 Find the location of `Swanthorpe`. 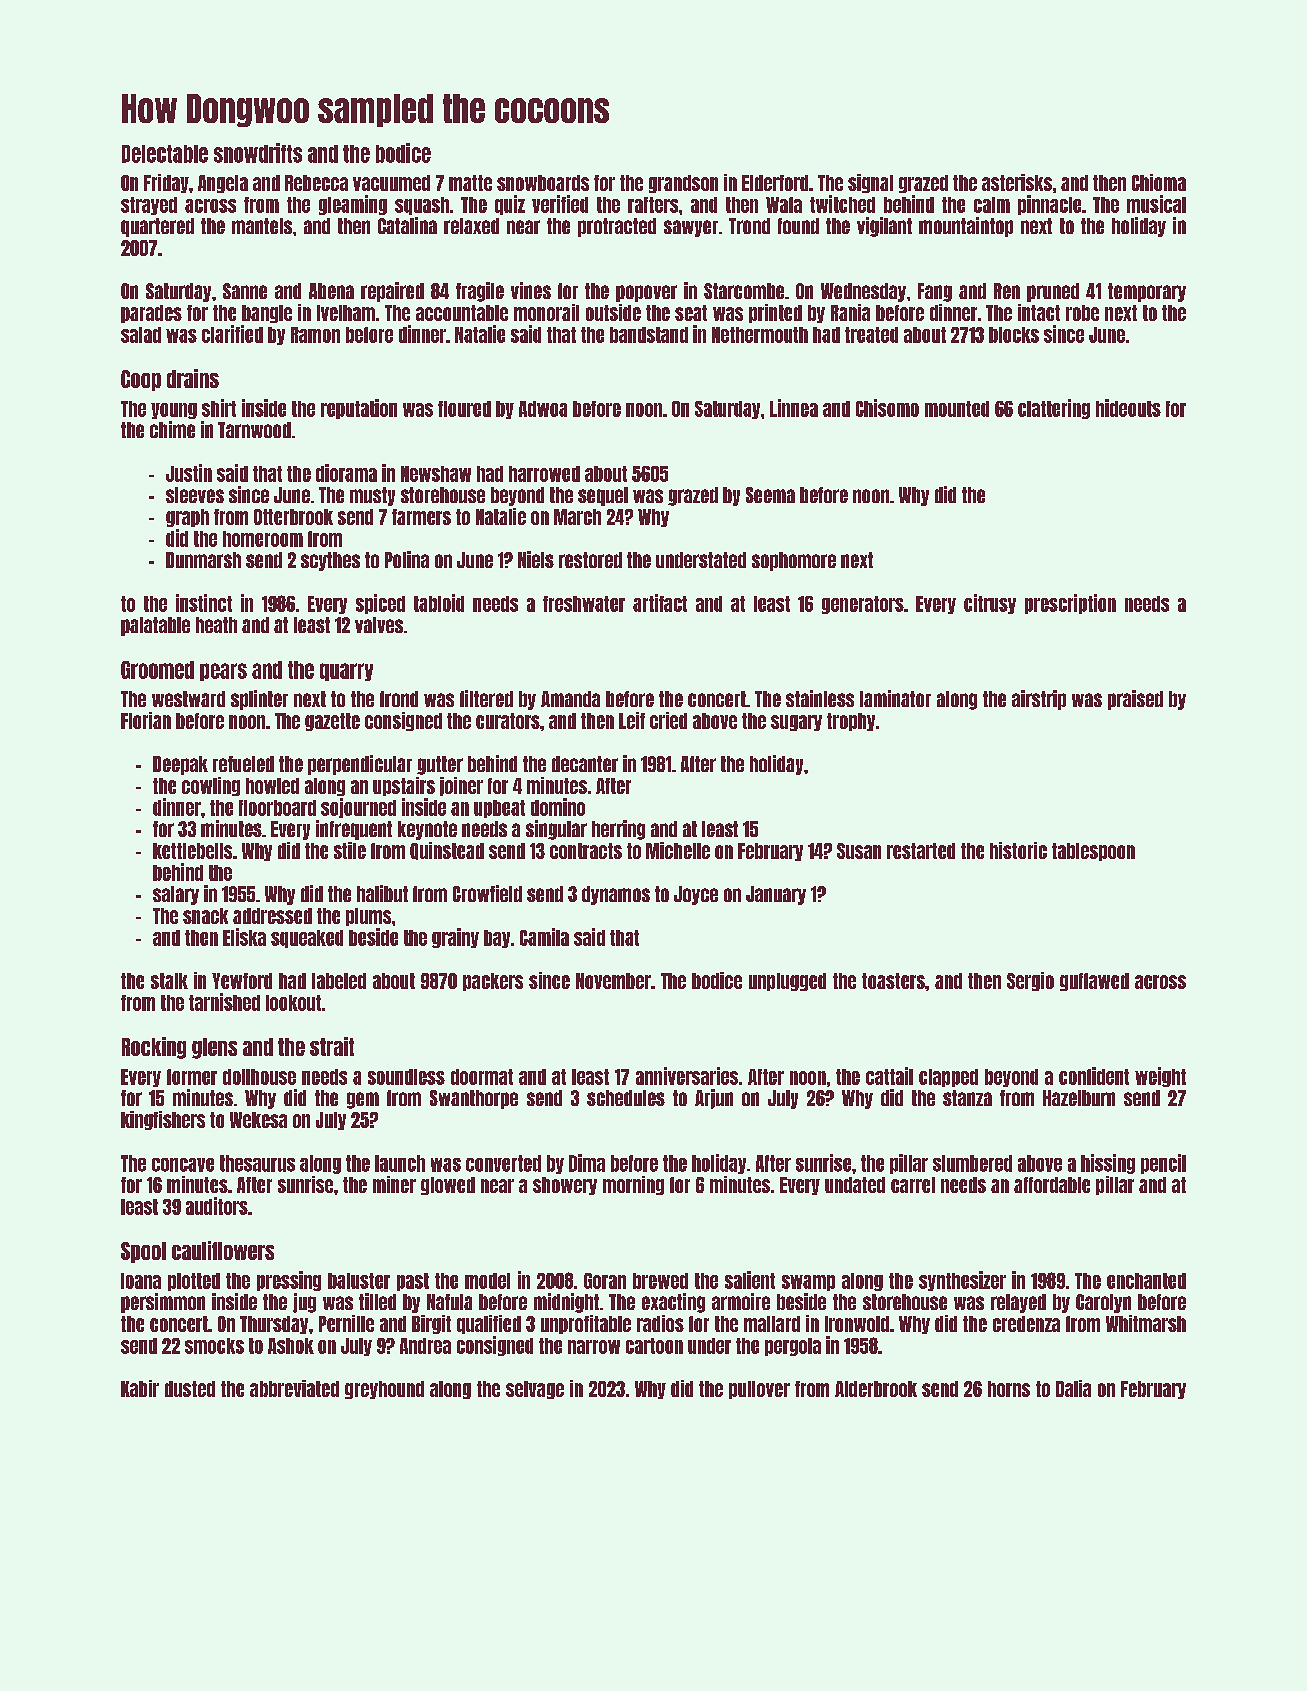

Swanthorpe is located at coordinates (474, 1099).
